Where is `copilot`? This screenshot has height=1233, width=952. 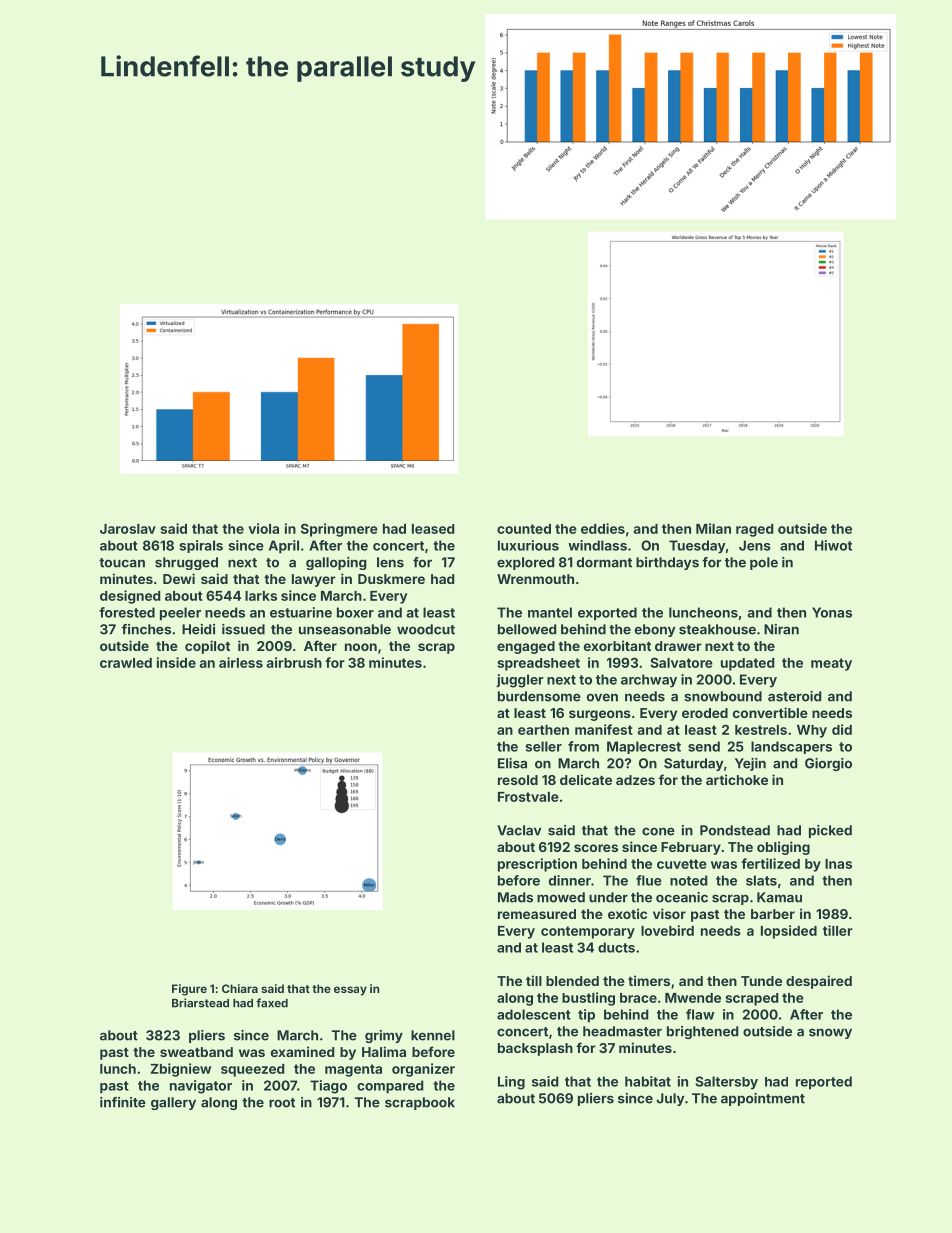 copilot is located at coordinates (207, 647).
